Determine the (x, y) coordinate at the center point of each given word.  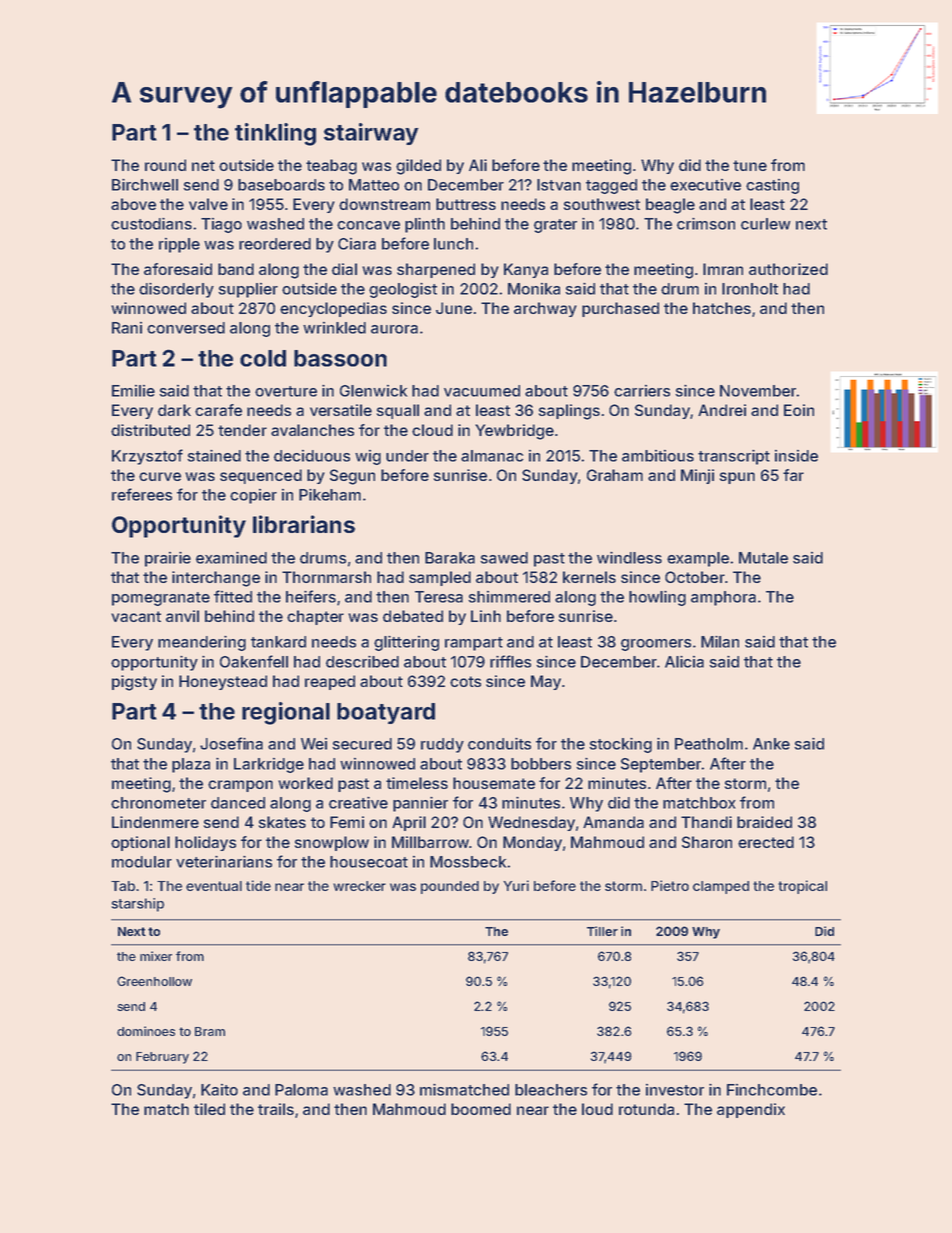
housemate (494, 783)
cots (465, 681)
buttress (466, 204)
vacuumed (482, 391)
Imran (723, 269)
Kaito (219, 1090)
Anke (771, 744)
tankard (278, 642)
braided (764, 822)
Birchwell (145, 185)
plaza (191, 765)
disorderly (176, 290)
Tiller (602, 931)
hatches (722, 308)
